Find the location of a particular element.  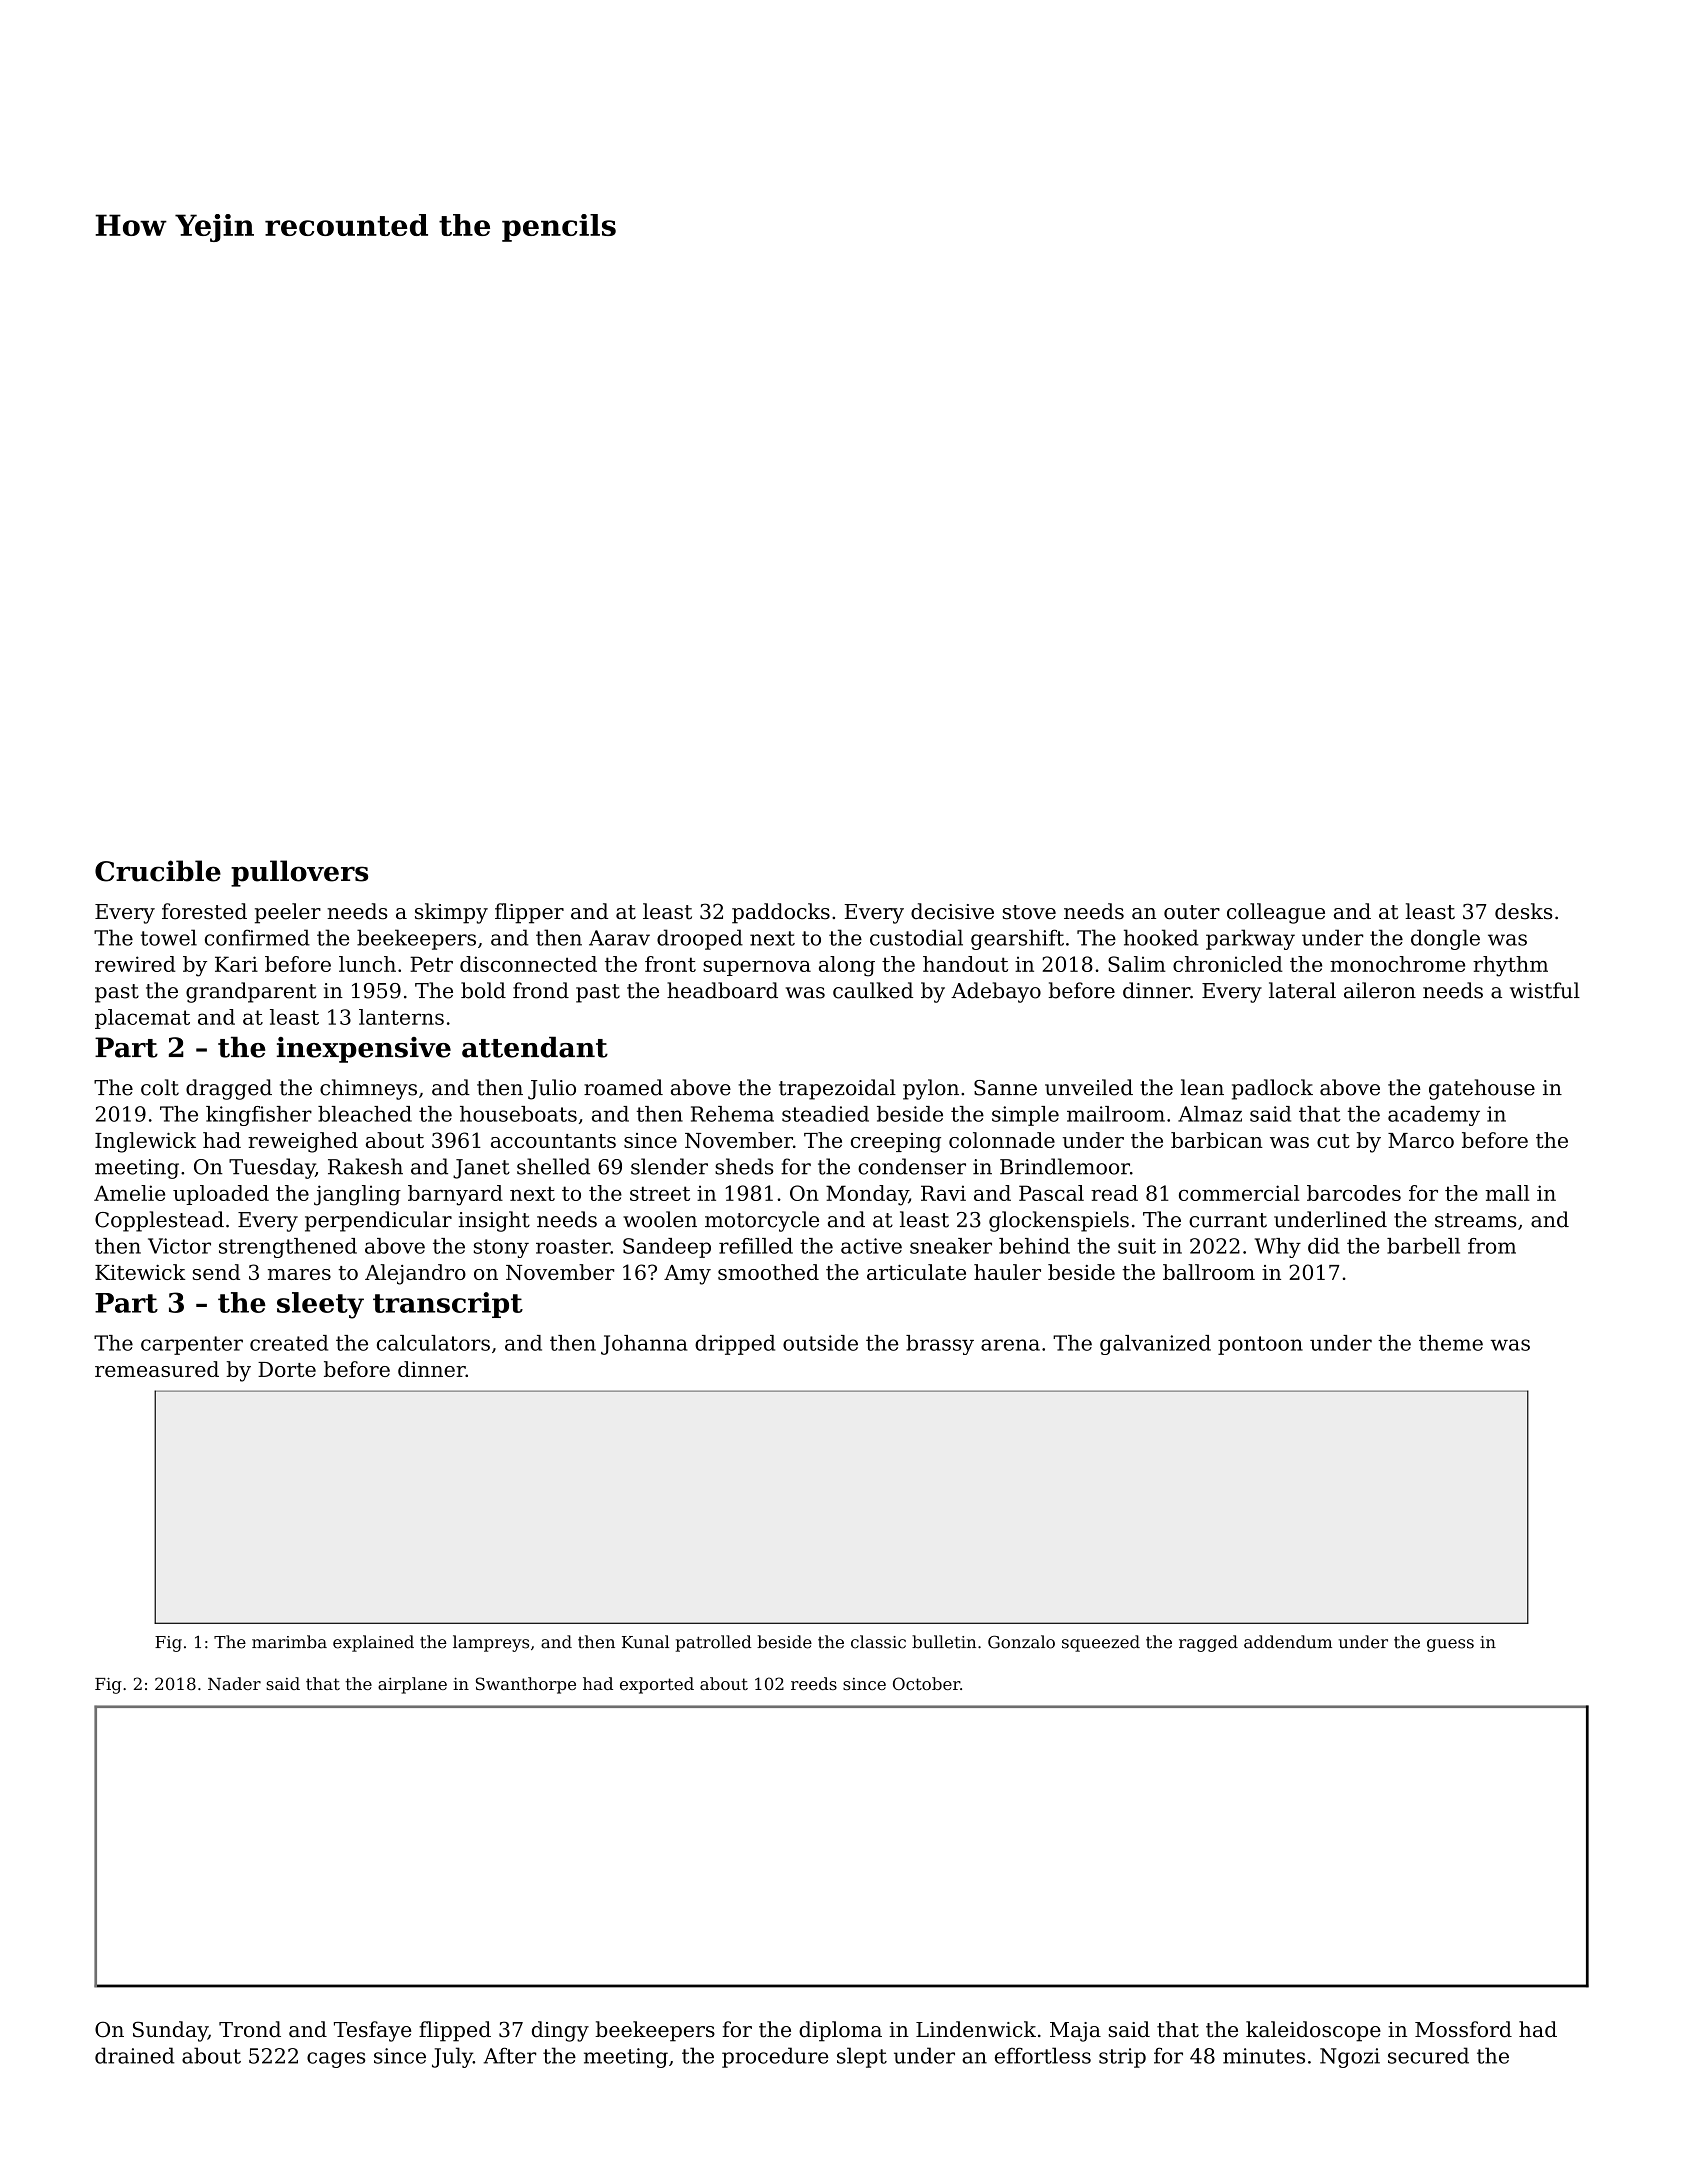

placemat is located at coordinates (142, 1019).
